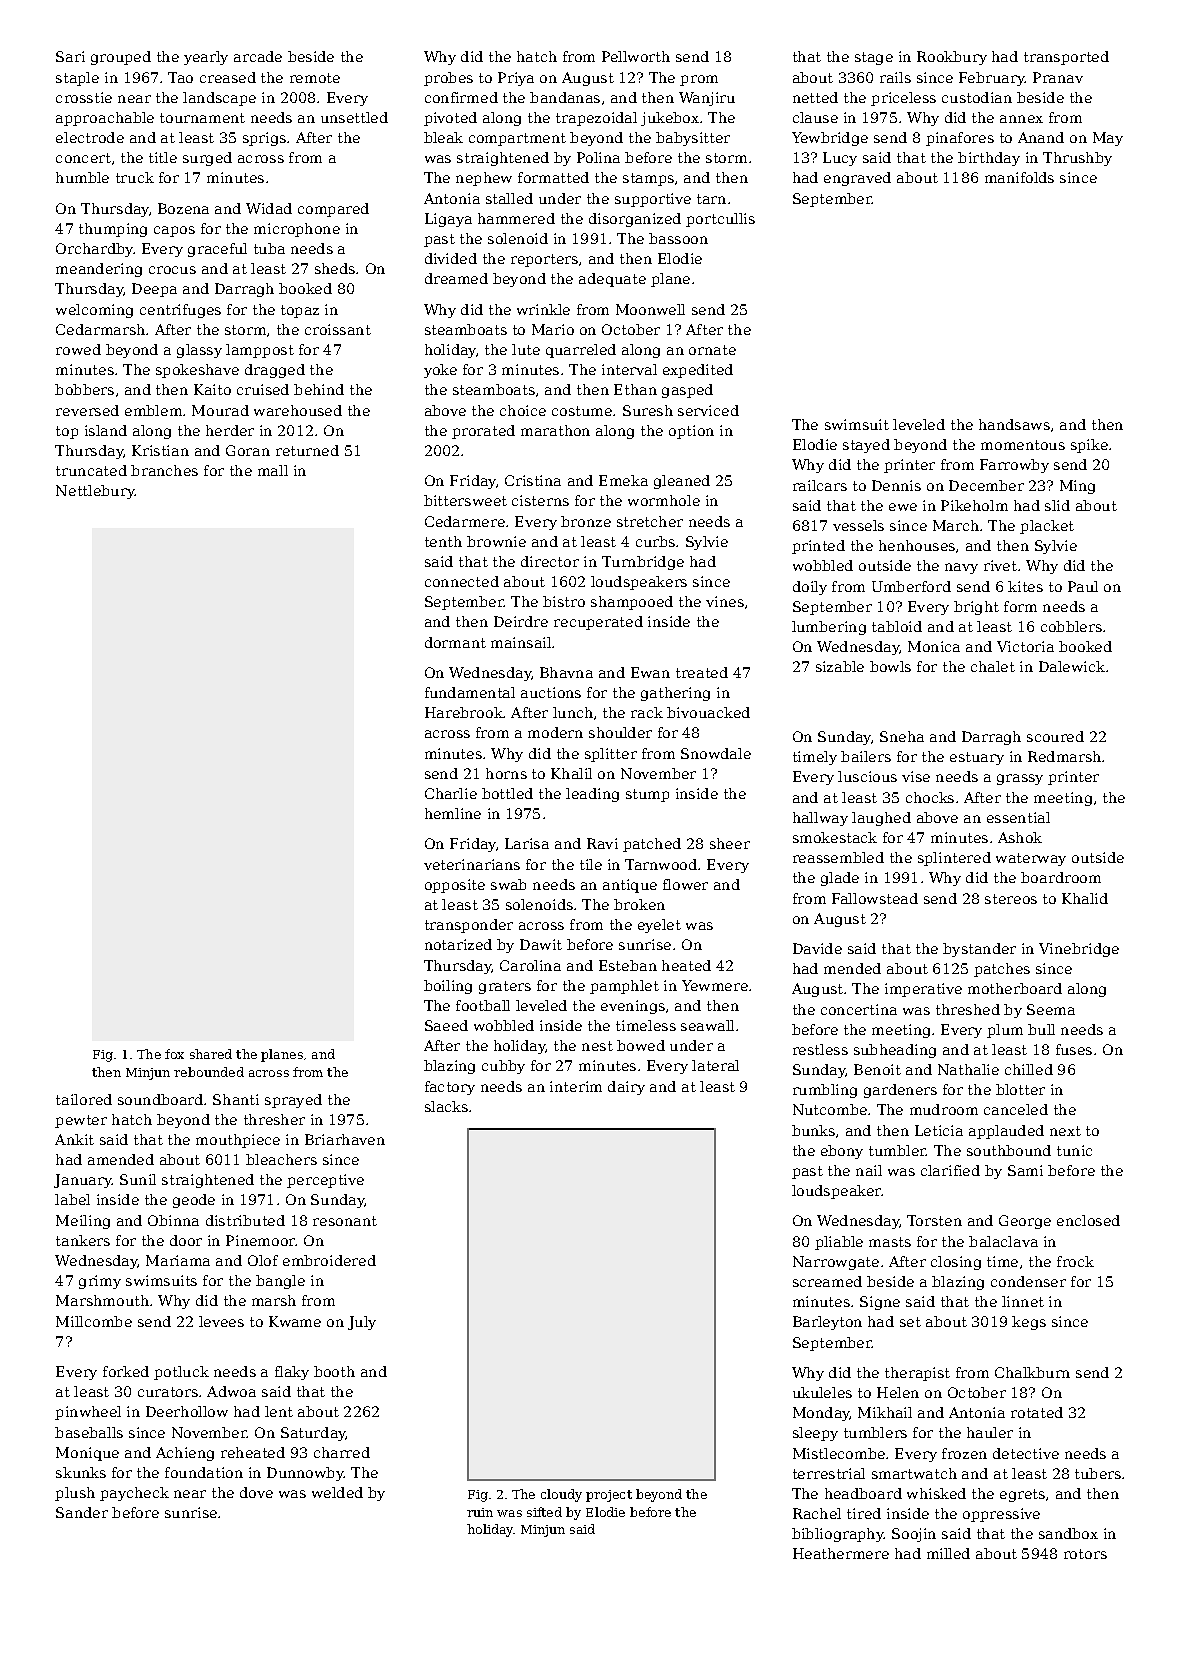 The image size is (1183, 1674). I want to click on welded, so click(337, 1492).
